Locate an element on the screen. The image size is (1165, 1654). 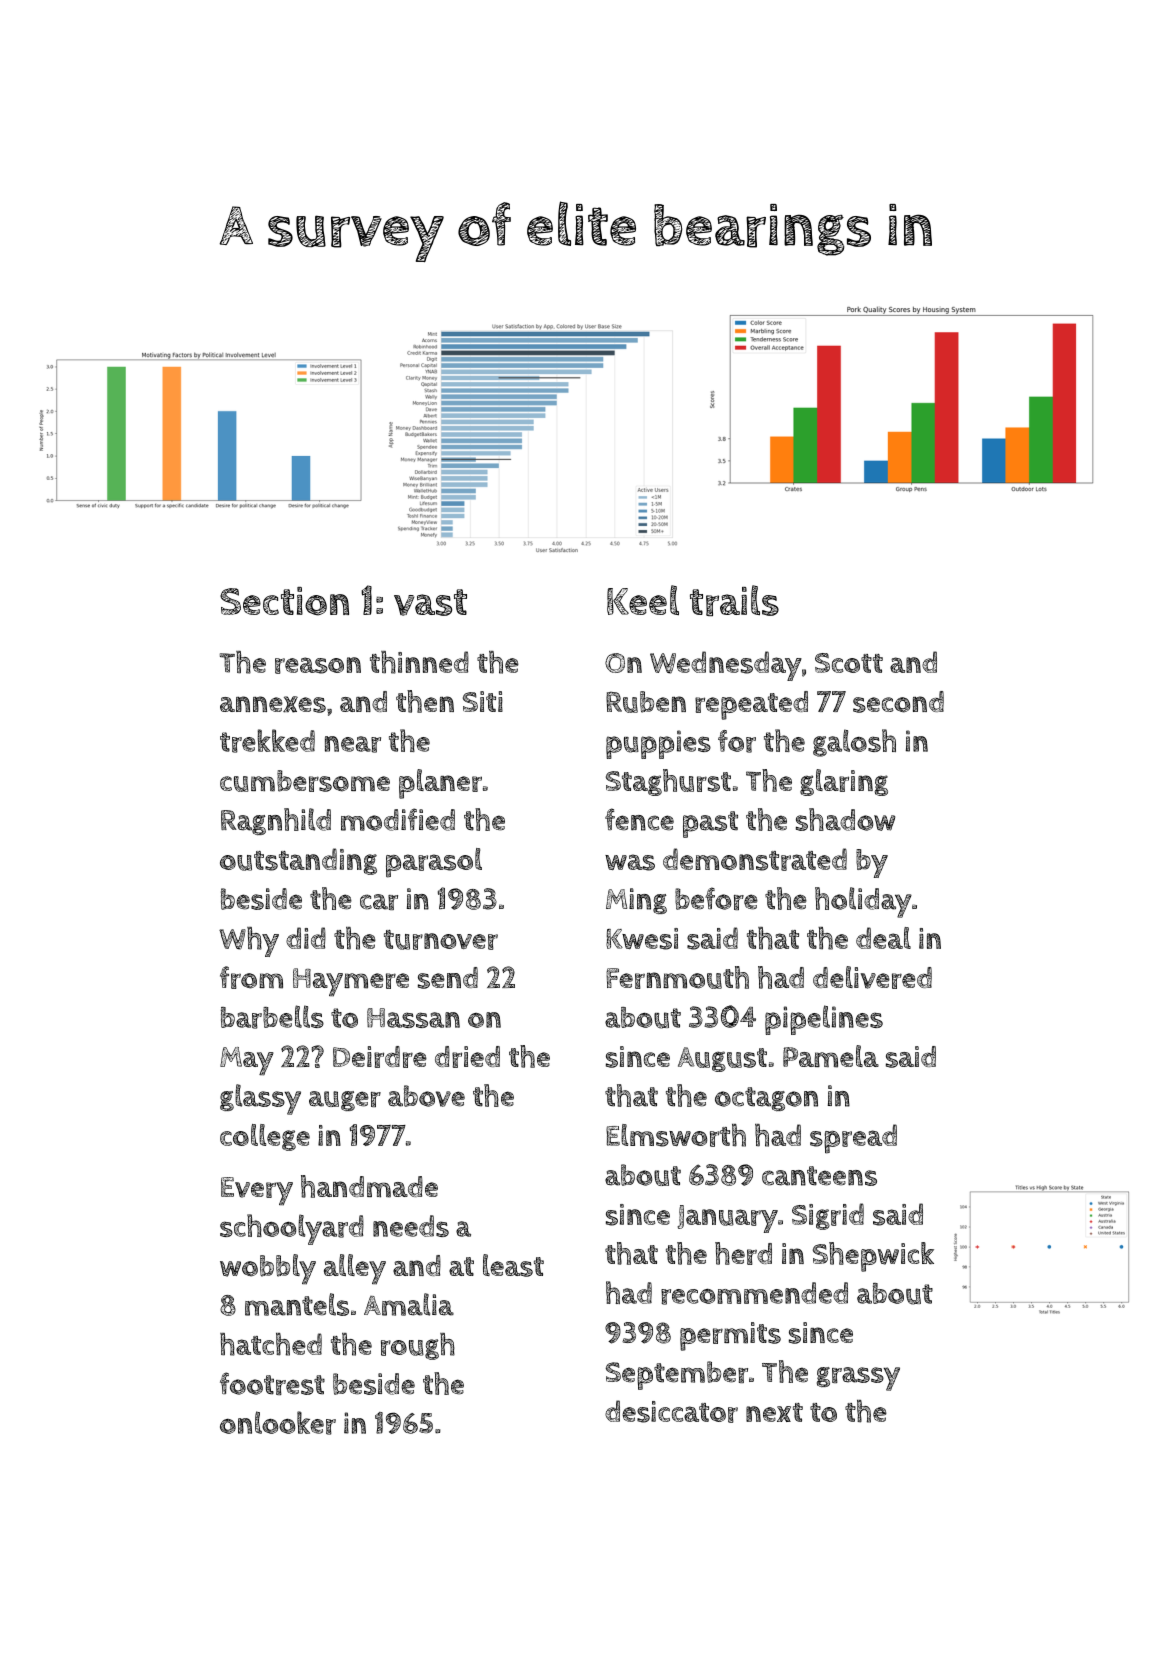
desiccator is located at coordinates (671, 1411).
